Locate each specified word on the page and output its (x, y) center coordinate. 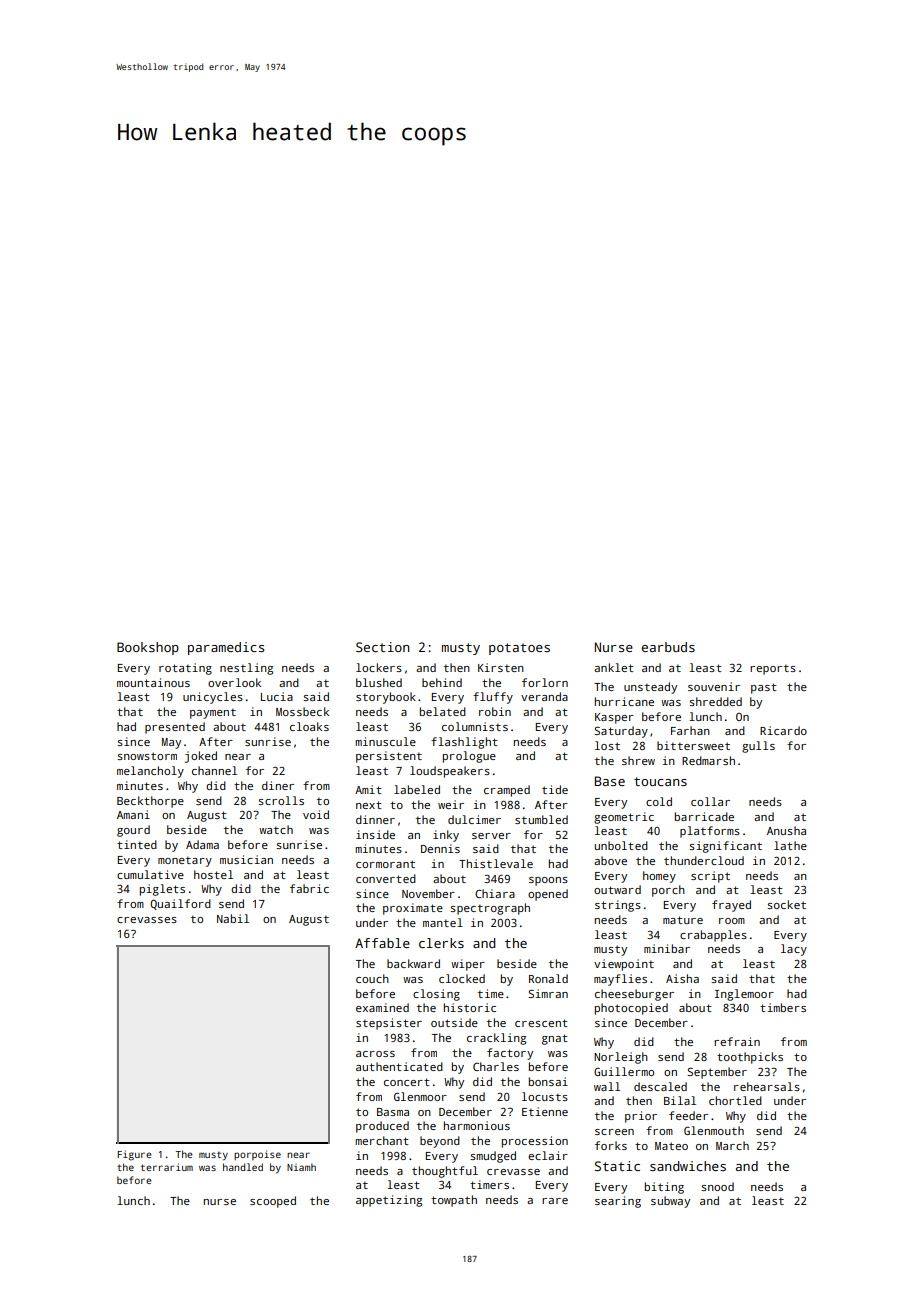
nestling (246, 669)
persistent (389, 757)
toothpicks (750, 1058)
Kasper (614, 718)
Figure (134, 1155)
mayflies (620, 980)
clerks (441, 943)
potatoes (519, 649)
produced (382, 1127)
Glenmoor (420, 1096)
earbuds (668, 647)
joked (201, 757)
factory (510, 1054)
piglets (162, 890)
